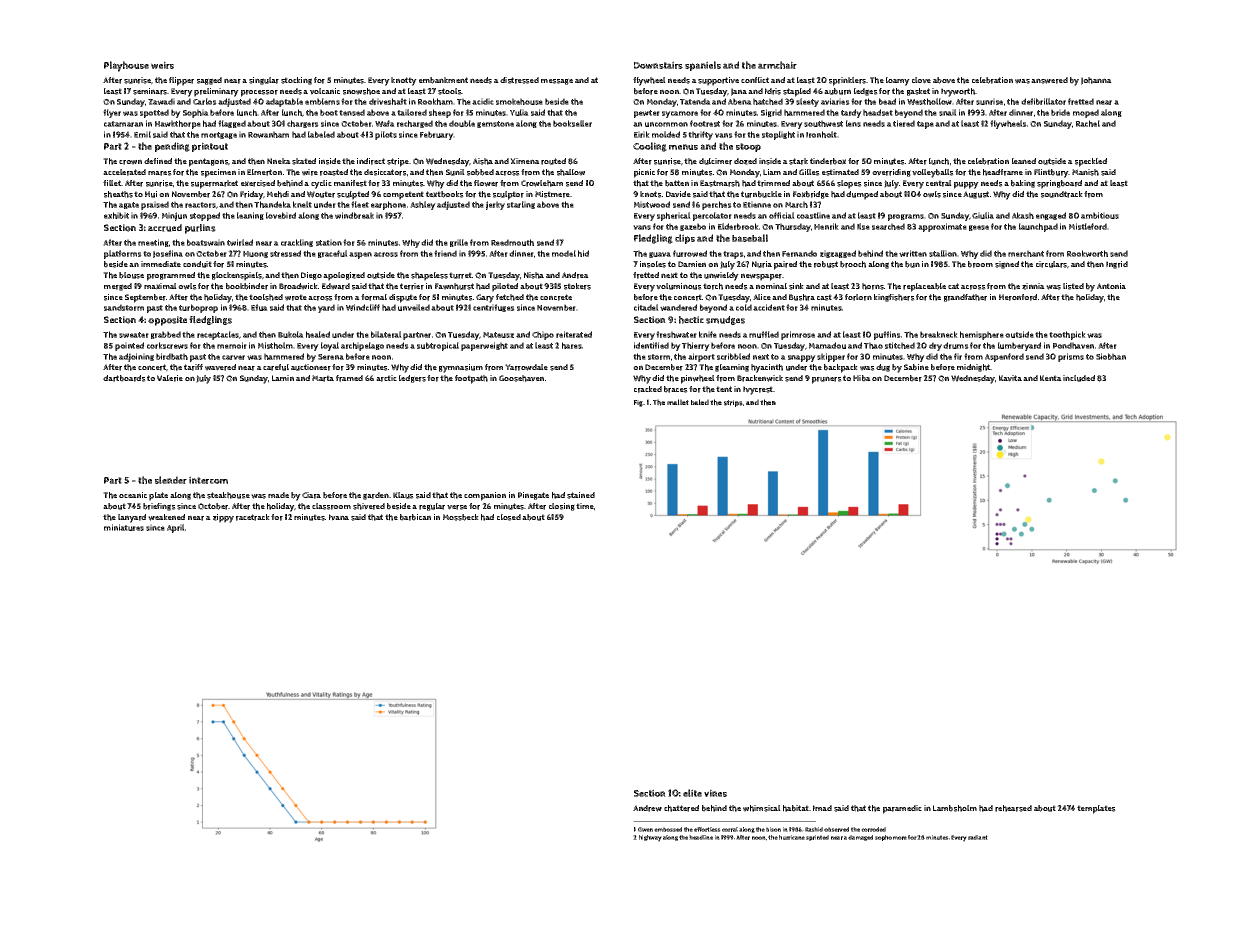 This page has height=952, width=1233. Describe the element at coordinates (585, 506) in the page. I see `time` at that location.
